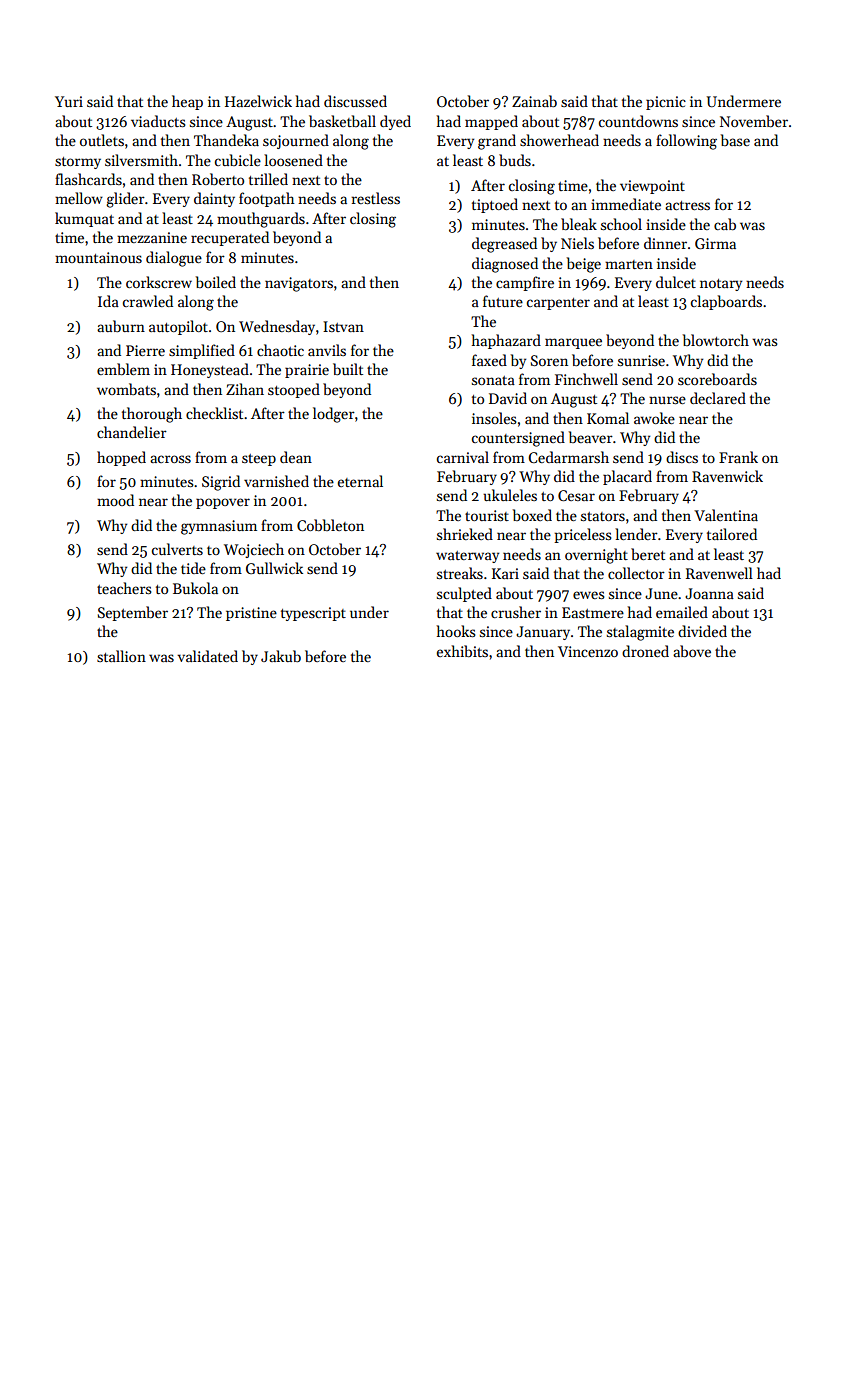 The width and height of the image is (849, 1400). What do you see at coordinates (508, 398) in the image?
I see `David` at bounding box center [508, 398].
